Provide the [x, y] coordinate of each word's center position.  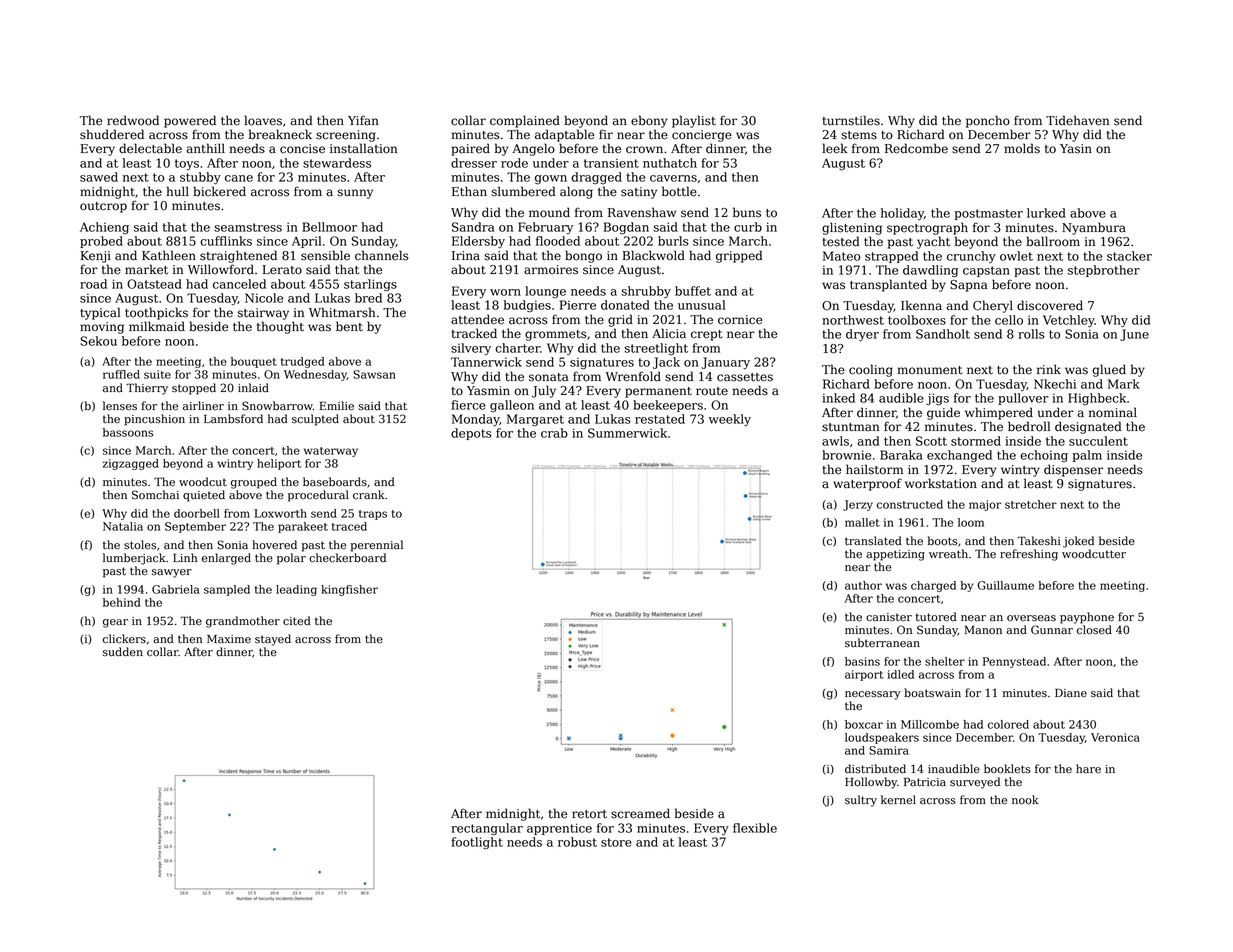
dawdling [930, 271]
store [616, 842]
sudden [123, 652]
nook [1025, 800]
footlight [477, 843]
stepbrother [1104, 271]
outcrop [103, 207]
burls [673, 241]
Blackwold [653, 255]
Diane [1071, 693]
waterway [331, 452]
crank [369, 495]
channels [382, 255]
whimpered [999, 413]
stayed [273, 640]
